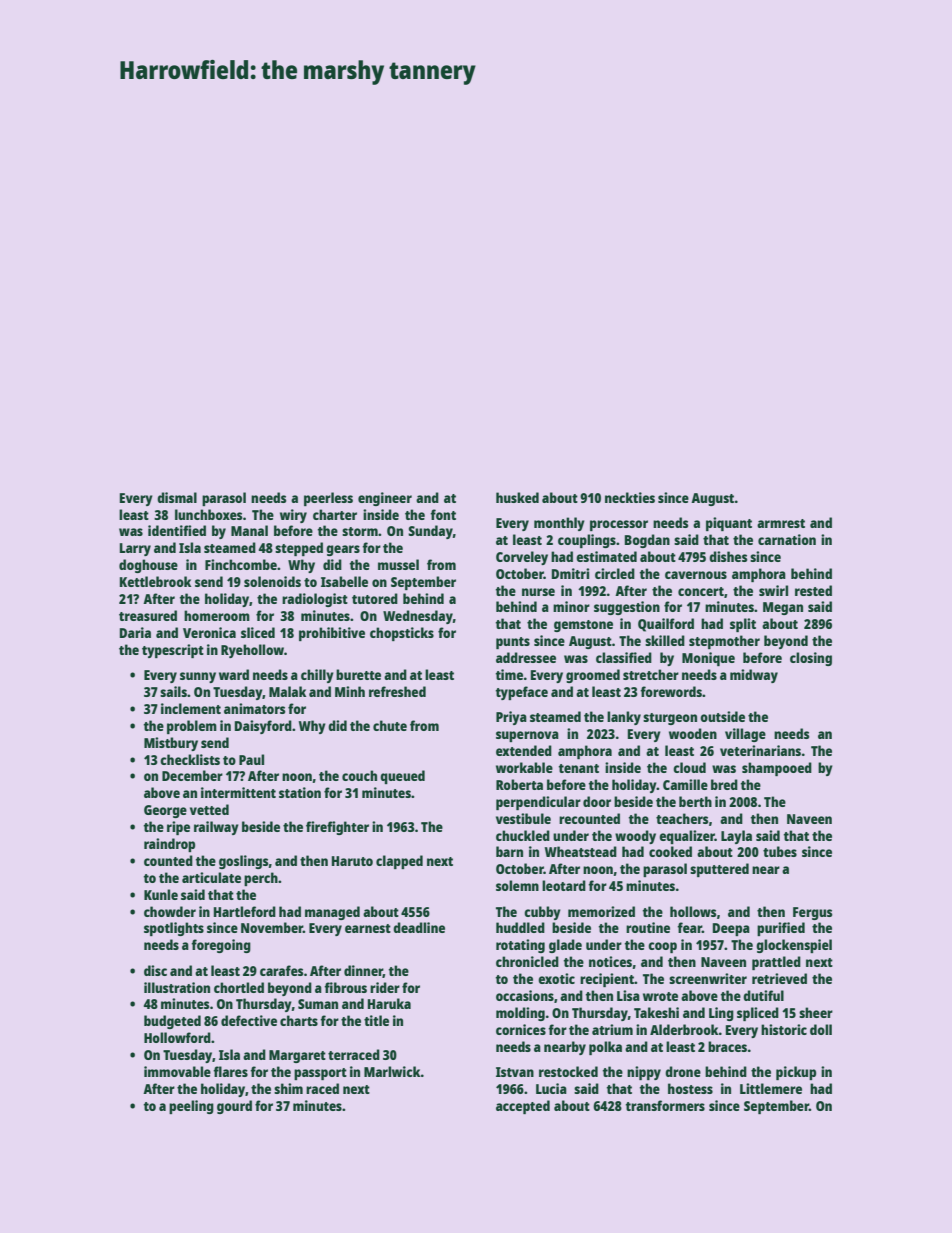  What do you see at coordinates (177, 497) in the page?
I see `dismal` at bounding box center [177, 497].
